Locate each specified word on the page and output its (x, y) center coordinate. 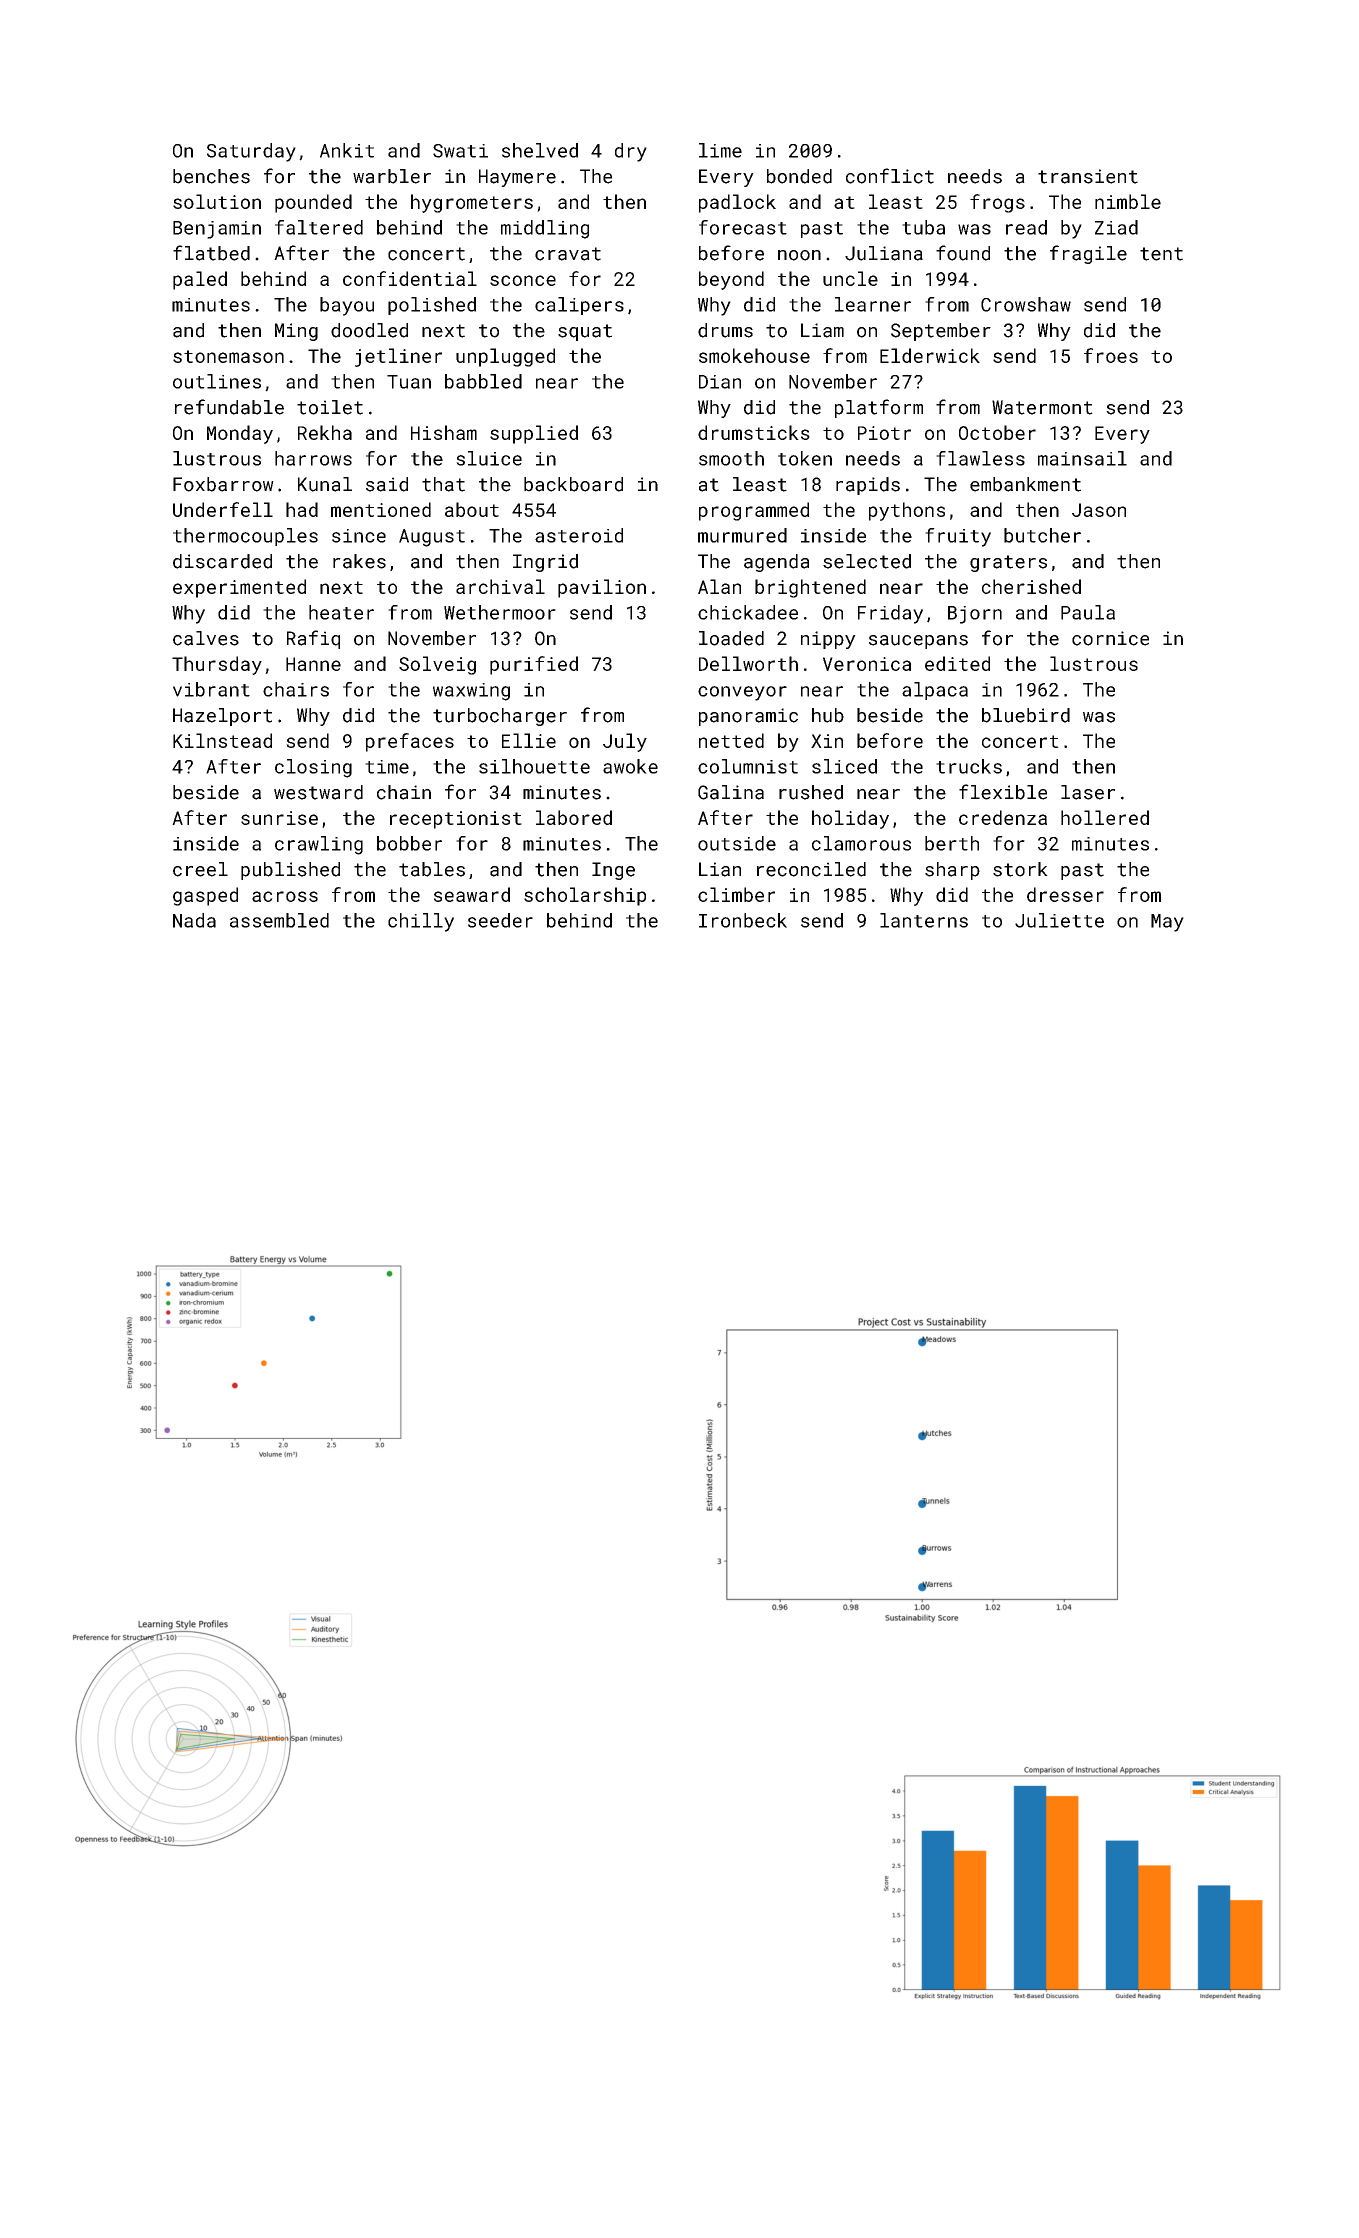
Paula (1088, 612)
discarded (222, 561)
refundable (229, 407)
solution (217, 201)
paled (200, 280)
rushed (811, 792)
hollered (1105, 817)
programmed (754, 511)
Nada (194, 920)
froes (1111, 355)
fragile (1088, 254)
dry (631, 152)
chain (404, 792)
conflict (890, 176)
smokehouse (754, 355)
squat (585, 332)
